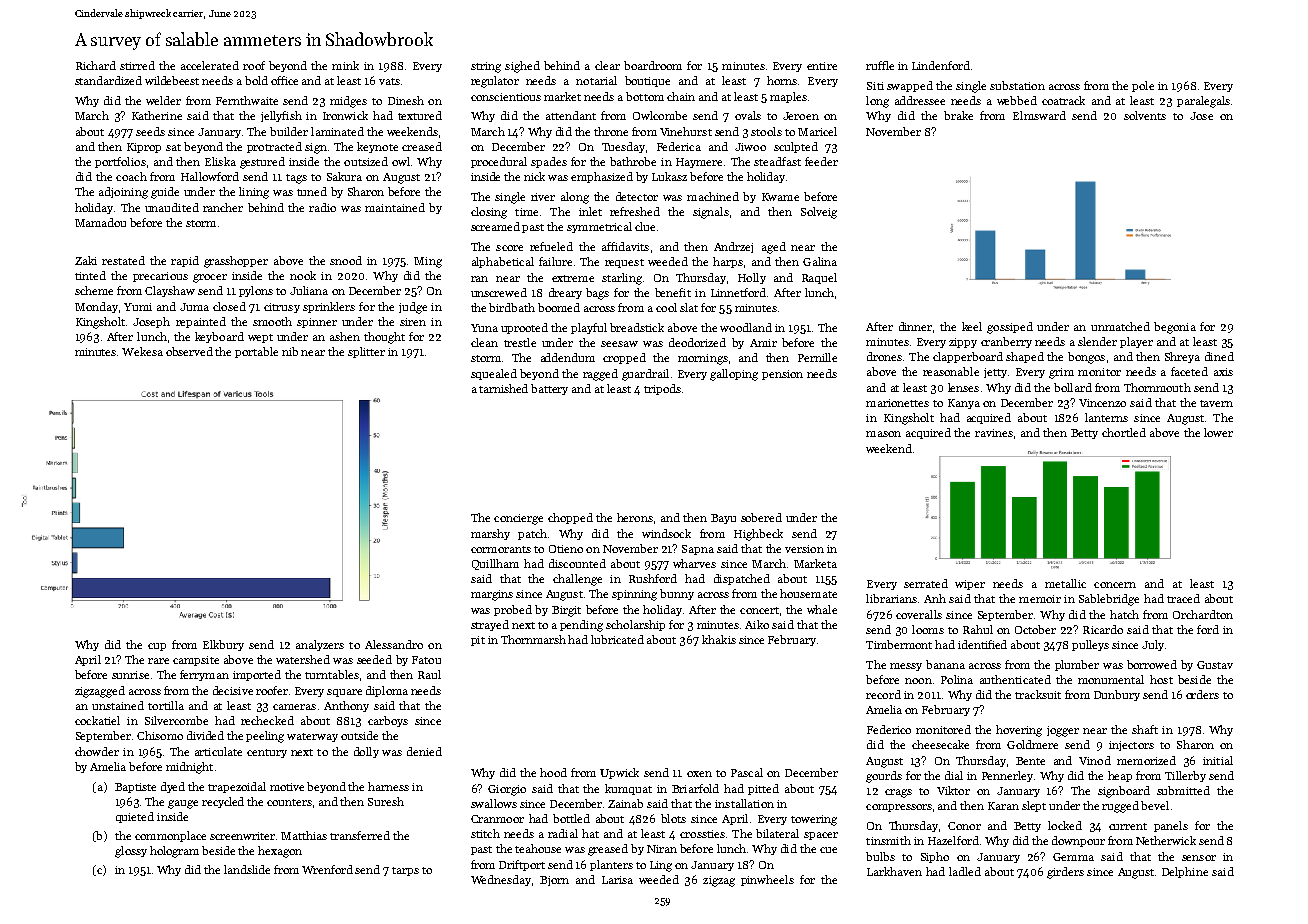  What do you see at coordinates (1017, 85) in the page?
I see `substation` at bounding box center [1017, 85].
